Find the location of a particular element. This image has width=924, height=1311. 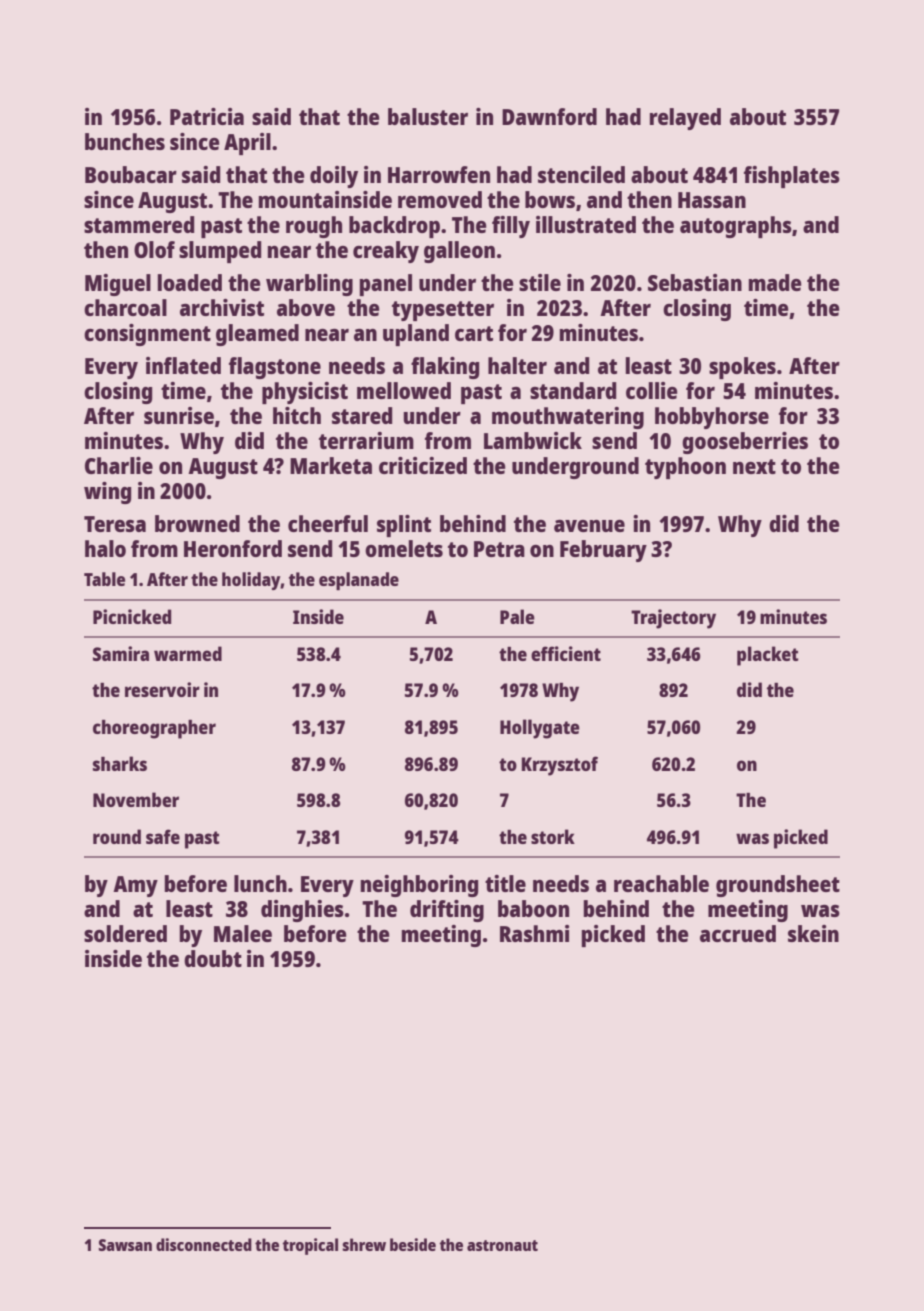

baluster is located at coordinates (428, 116).
